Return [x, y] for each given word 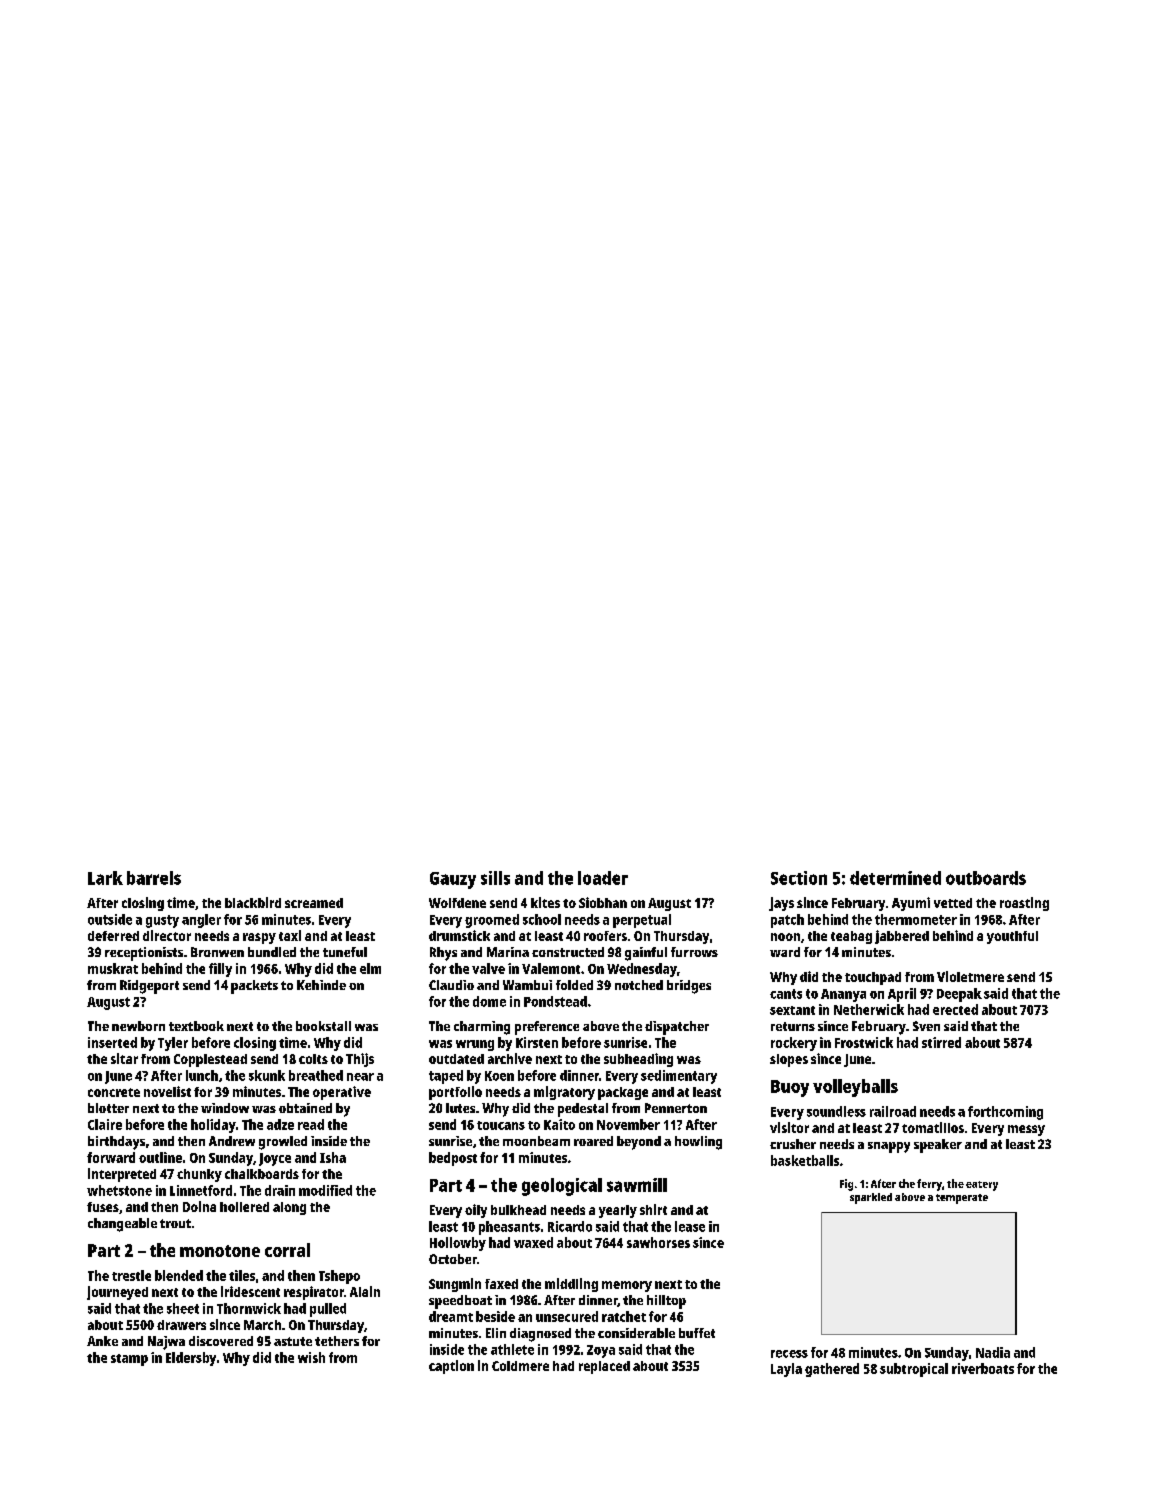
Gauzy [453, 880]
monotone [220, 1251]
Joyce [275, 1159]
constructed [568, 952]
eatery [982, 1186]
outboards [986, 878]
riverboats [983, 1368]
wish [311, 1357]
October [453, 1259]
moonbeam [536, 1141]
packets [254, 987]
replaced [604, 1367]
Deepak [959, 995]
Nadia [993, 1352]
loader [603, 878]
